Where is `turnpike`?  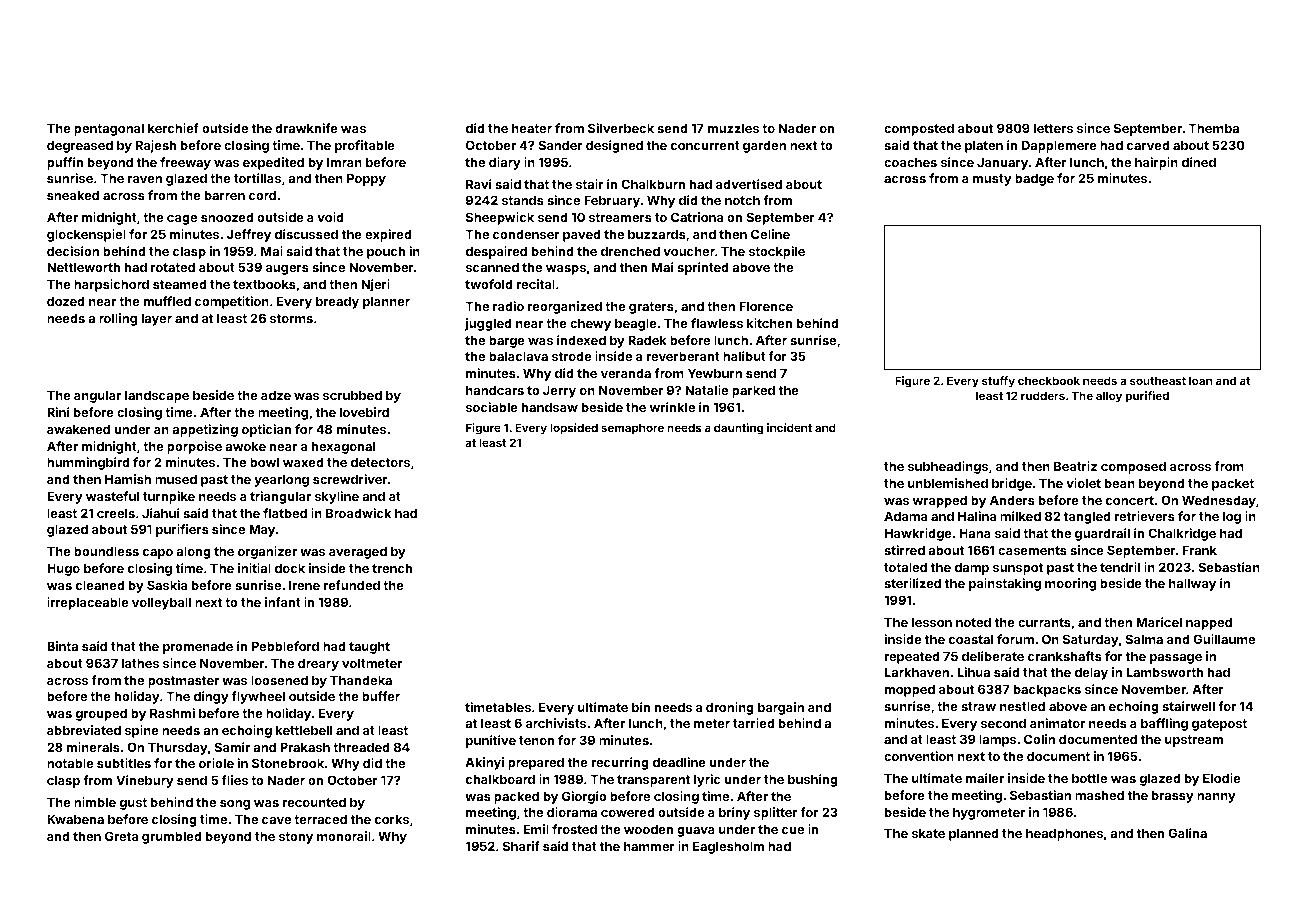
turnpike is located at coordinates (169, 497).
